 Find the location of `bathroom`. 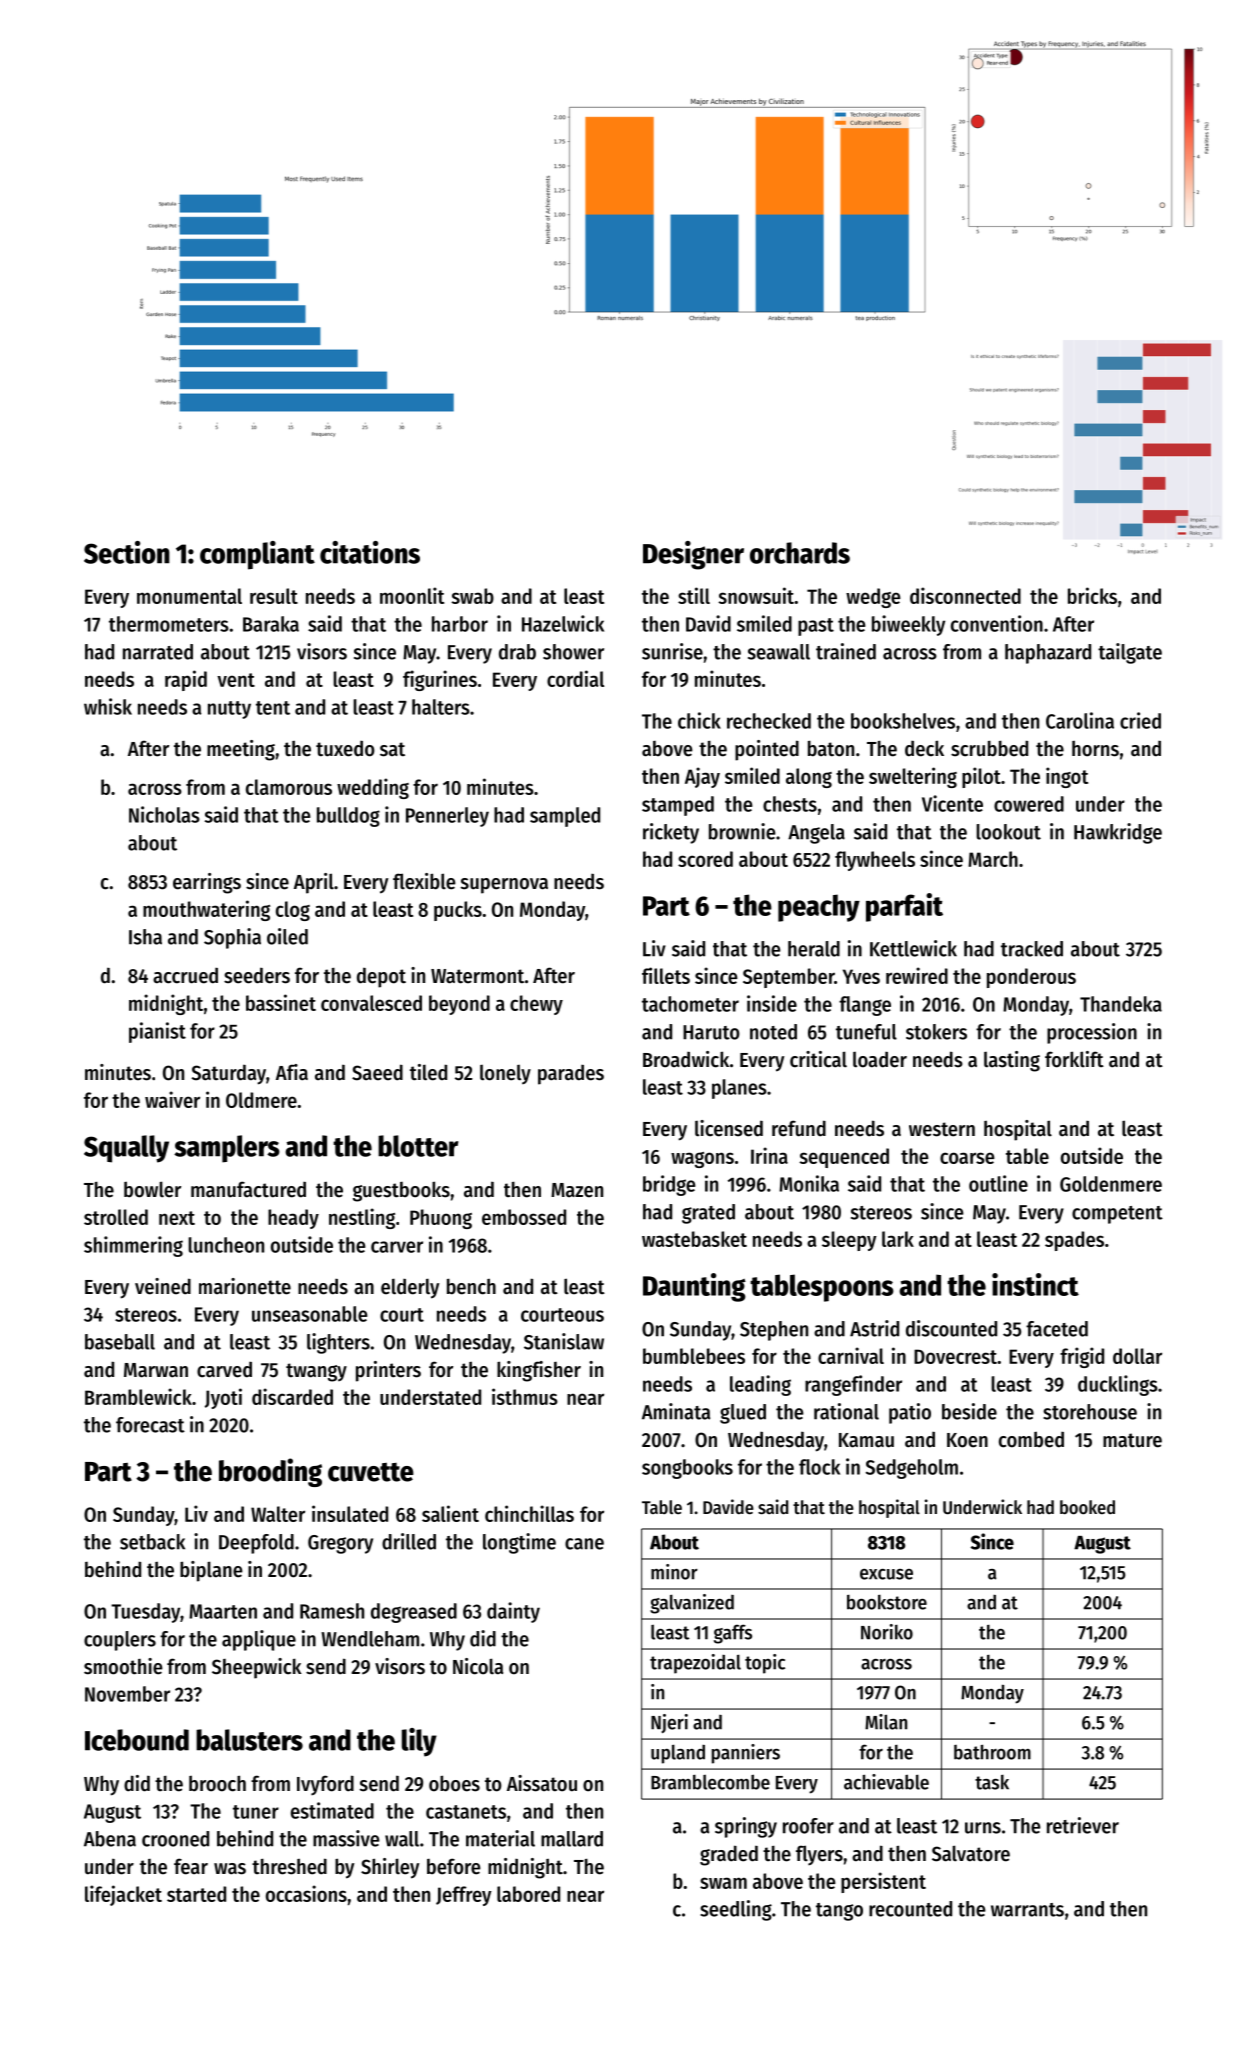

bathroom is located at coordinates (992, 1752).
